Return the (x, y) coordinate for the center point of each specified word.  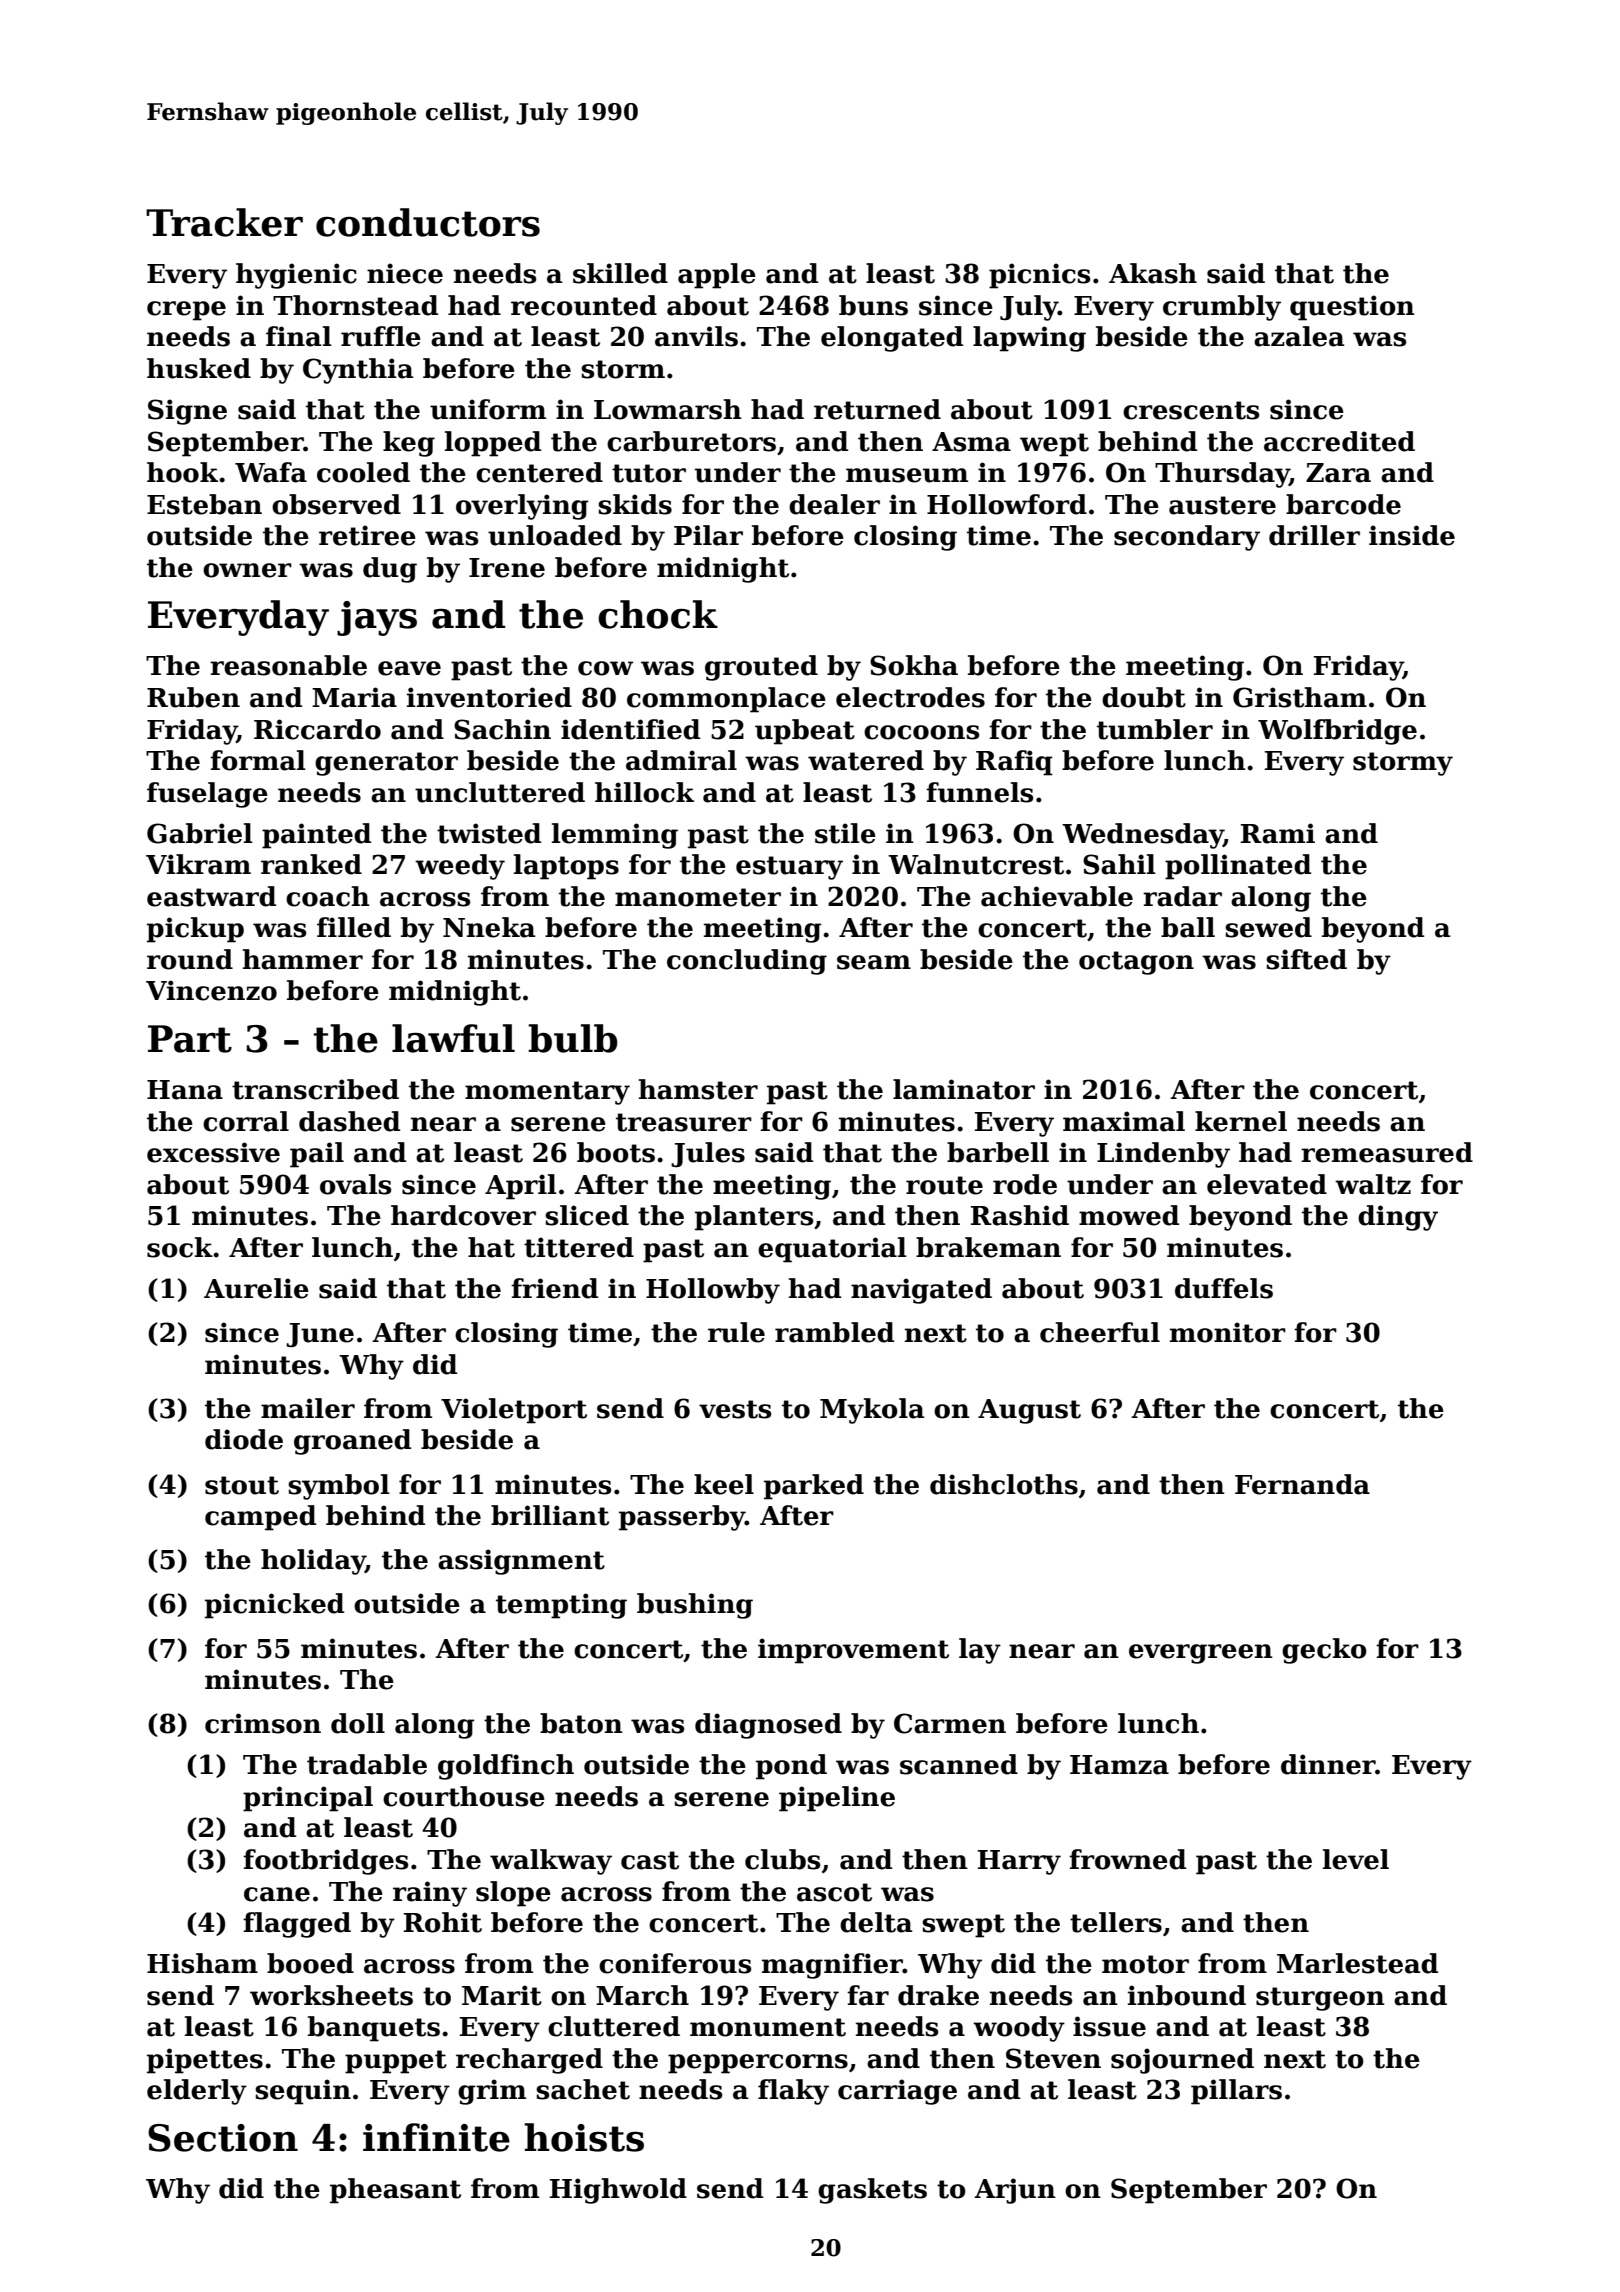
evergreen (1201, 1654)
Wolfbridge (1337, 732)
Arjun (1015, 2191)
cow (605, 668)
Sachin (502, 729)
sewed (1268, 927)
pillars (1236, 2092)
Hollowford (1007, 504)
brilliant (550, 1515)
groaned (352, 1442)
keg (409, 444)
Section (223, 2138)
